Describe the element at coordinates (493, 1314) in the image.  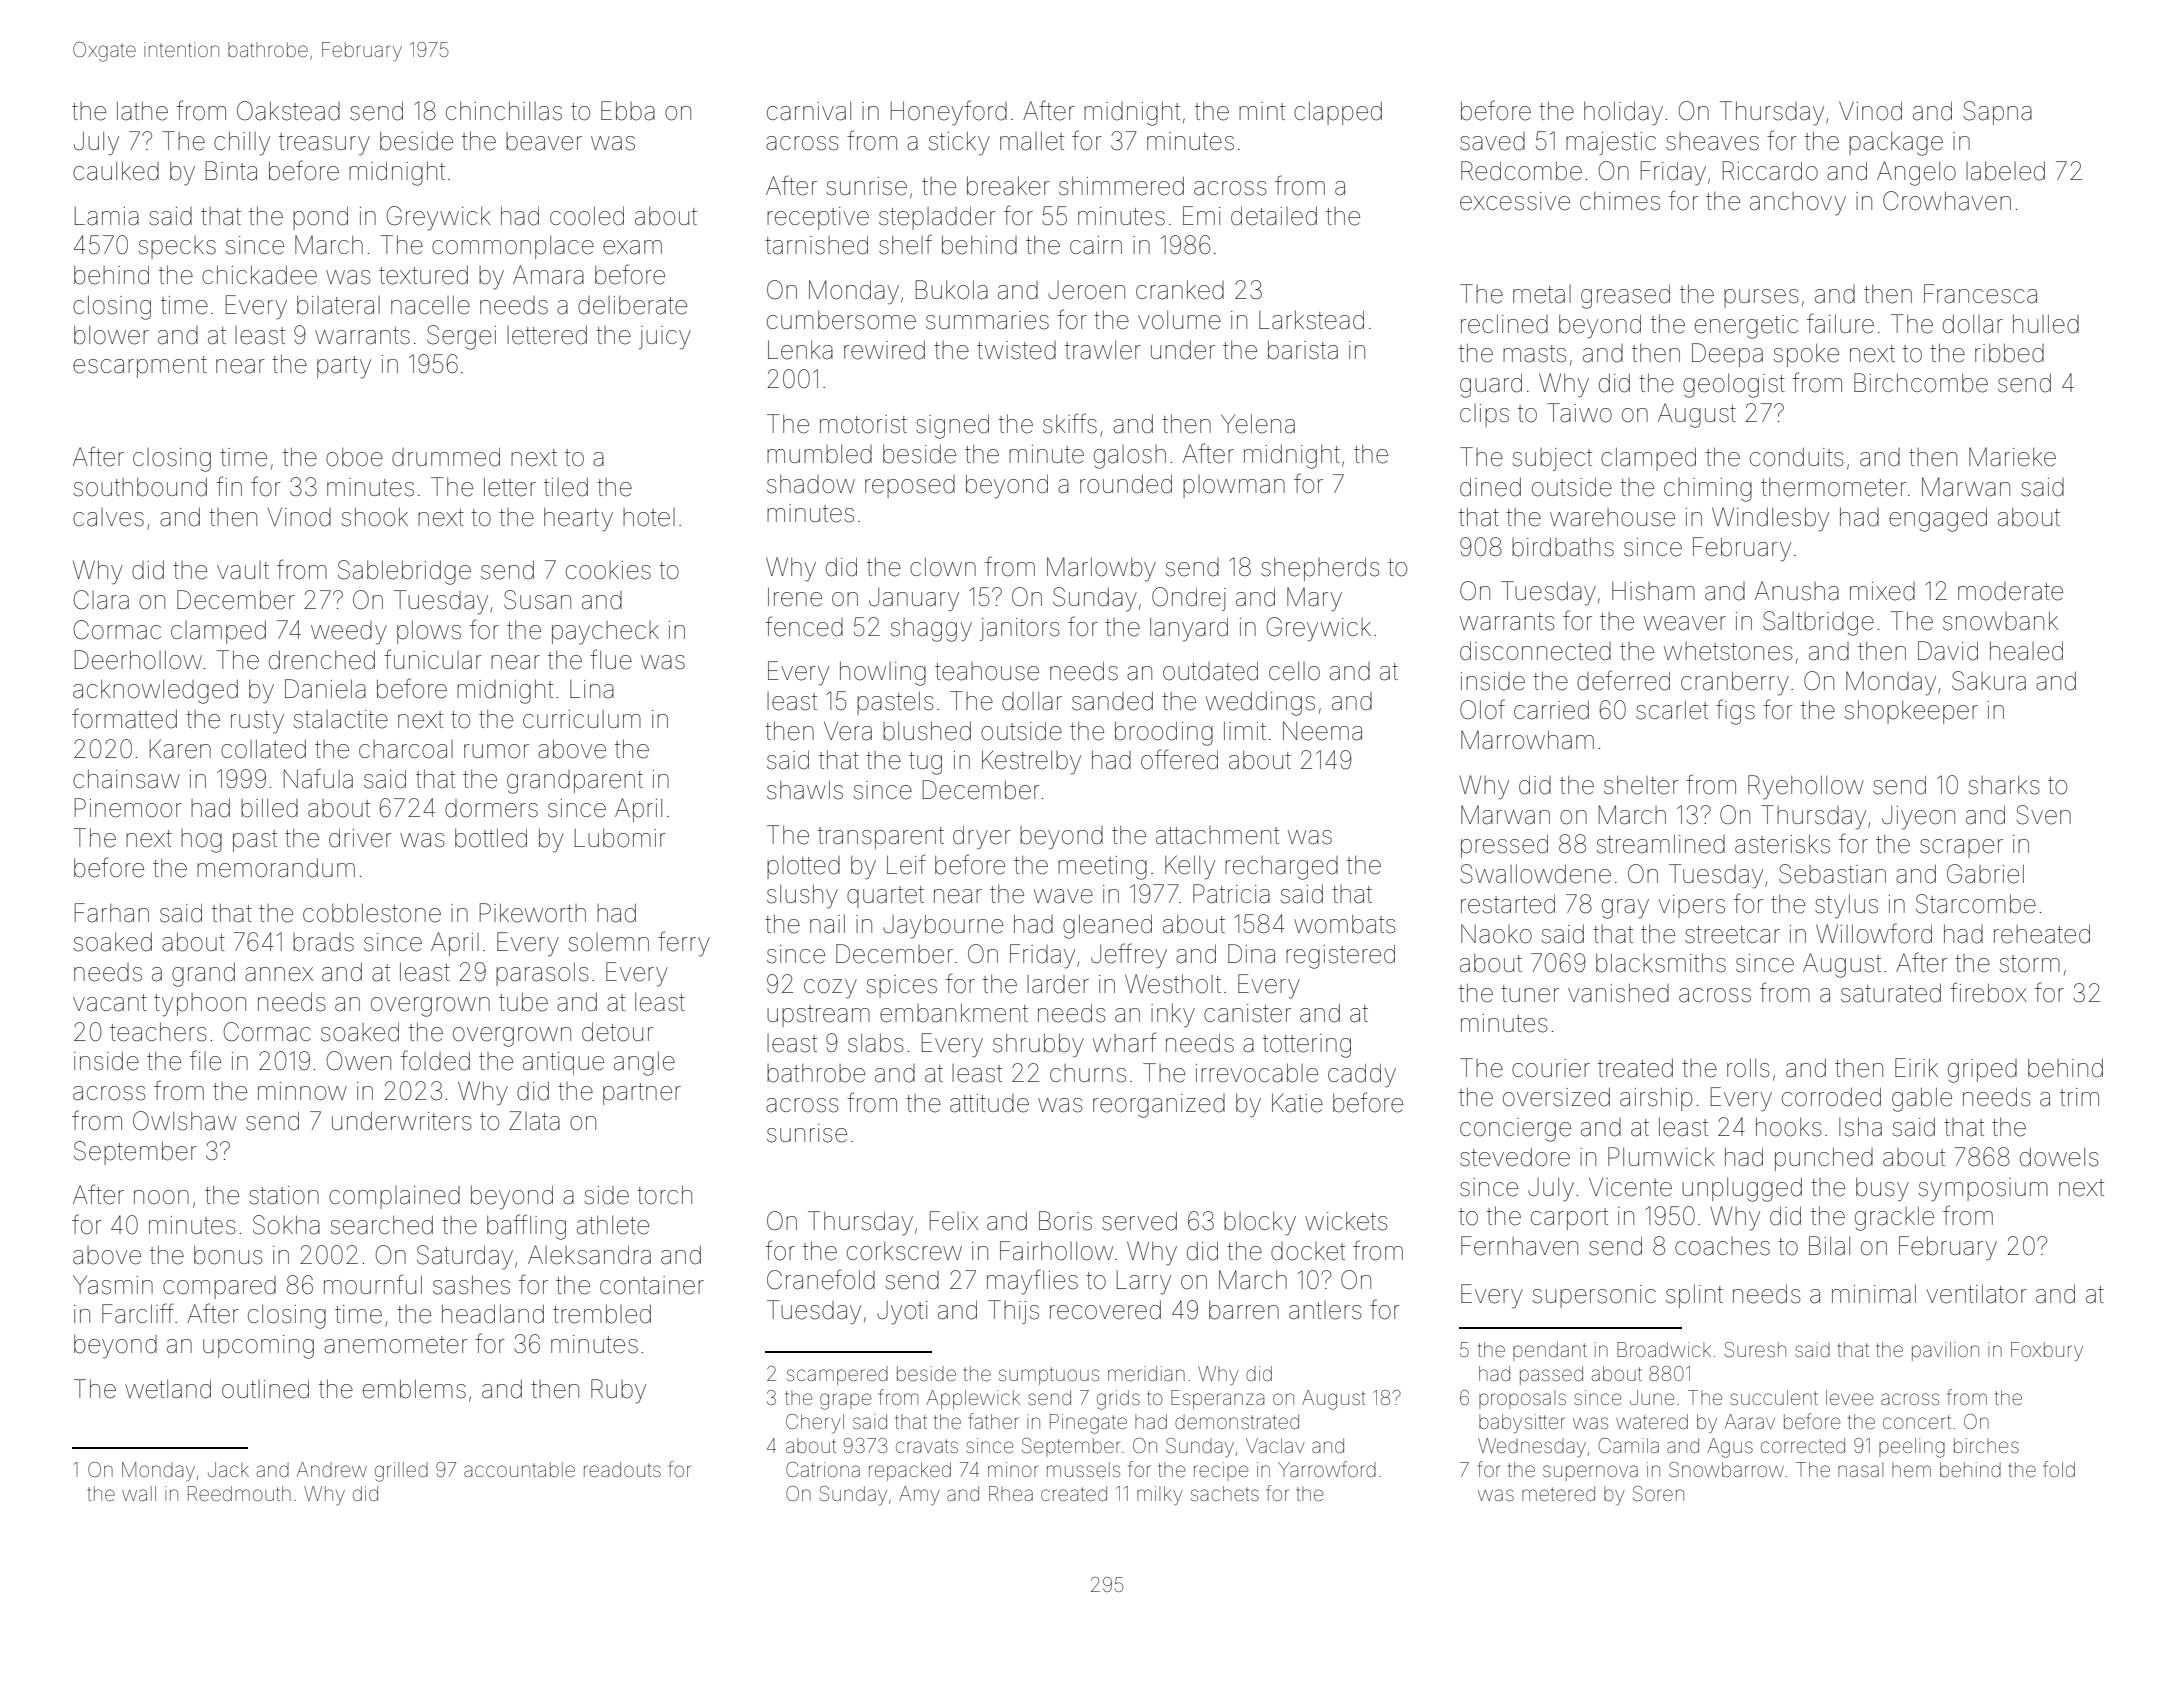
I see `headland` at that location.
